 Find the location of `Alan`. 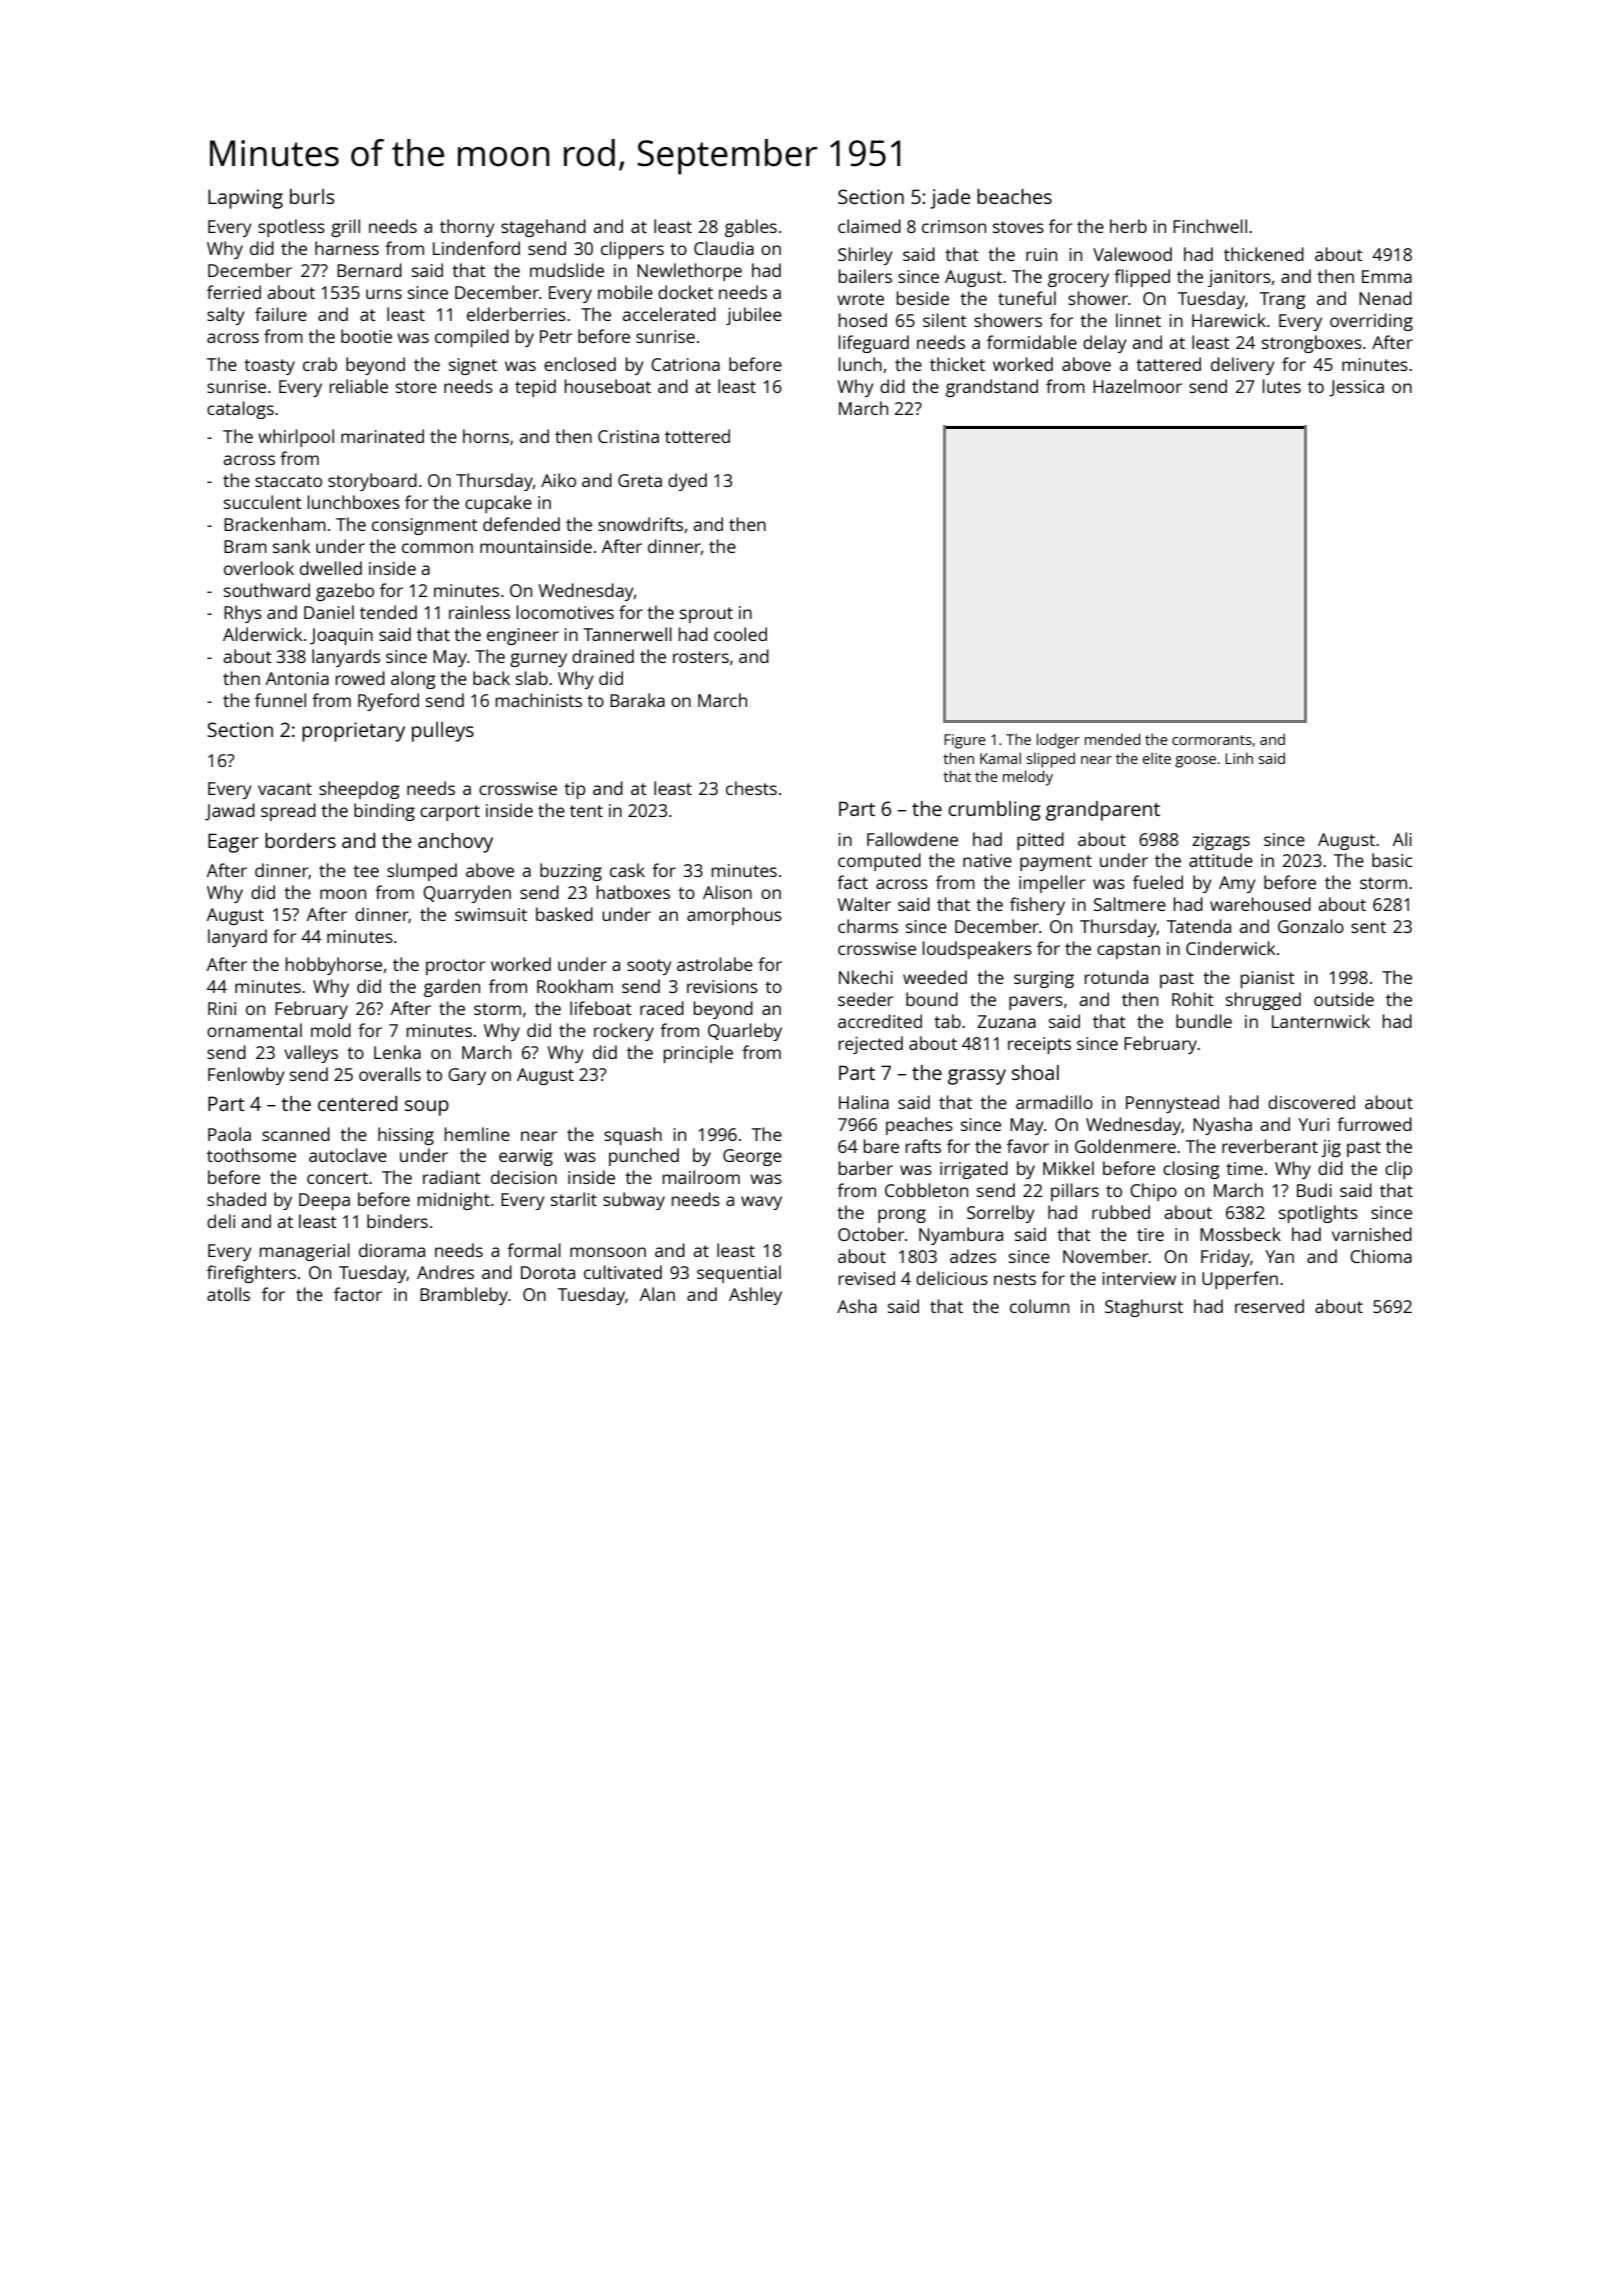

Alan is located at coordinates (657, 1294).
